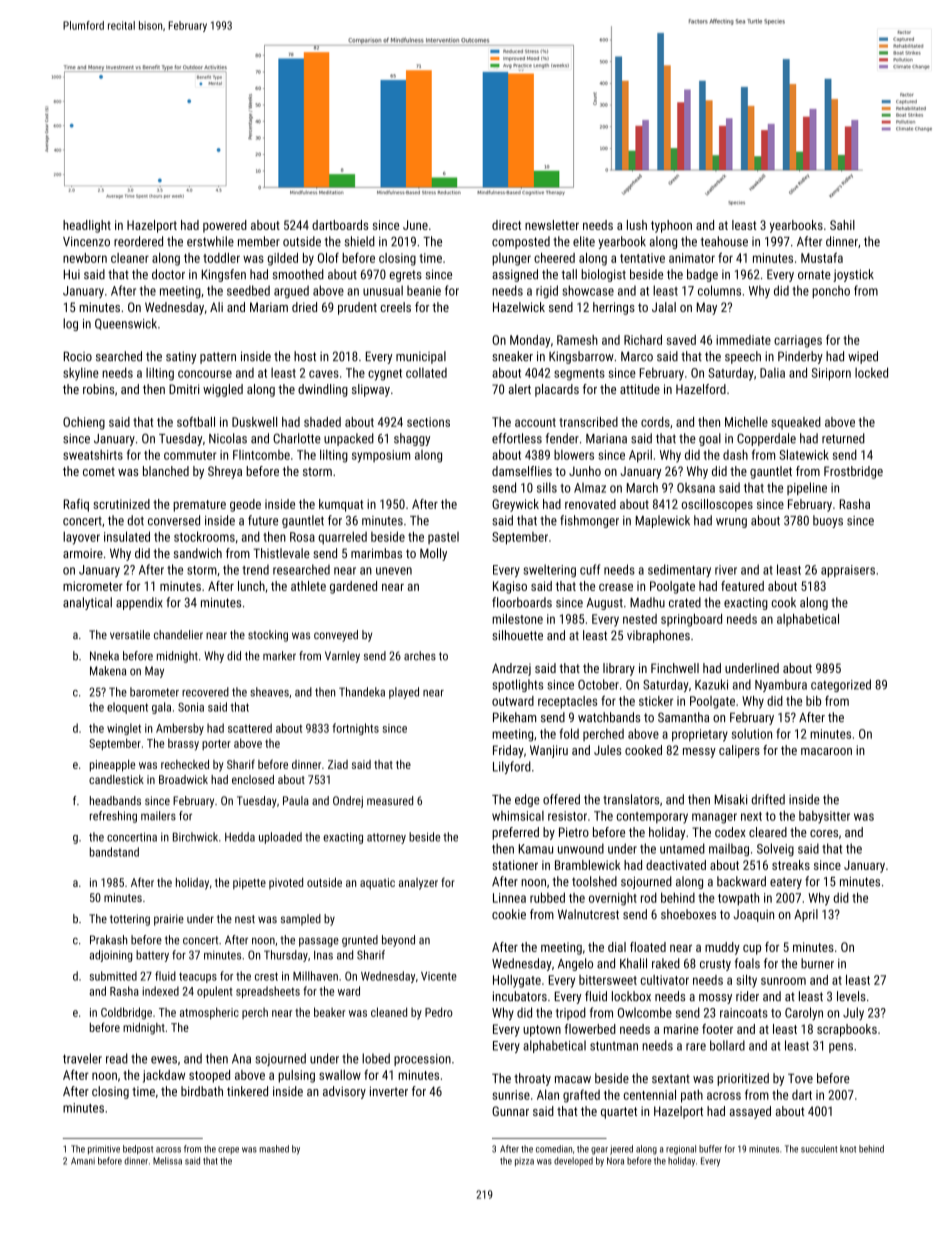 This document has height=1233, width=952. What do you see at coordinates (517, 619) in the document?
I see `milestone` at bounding box center [517, 619].
